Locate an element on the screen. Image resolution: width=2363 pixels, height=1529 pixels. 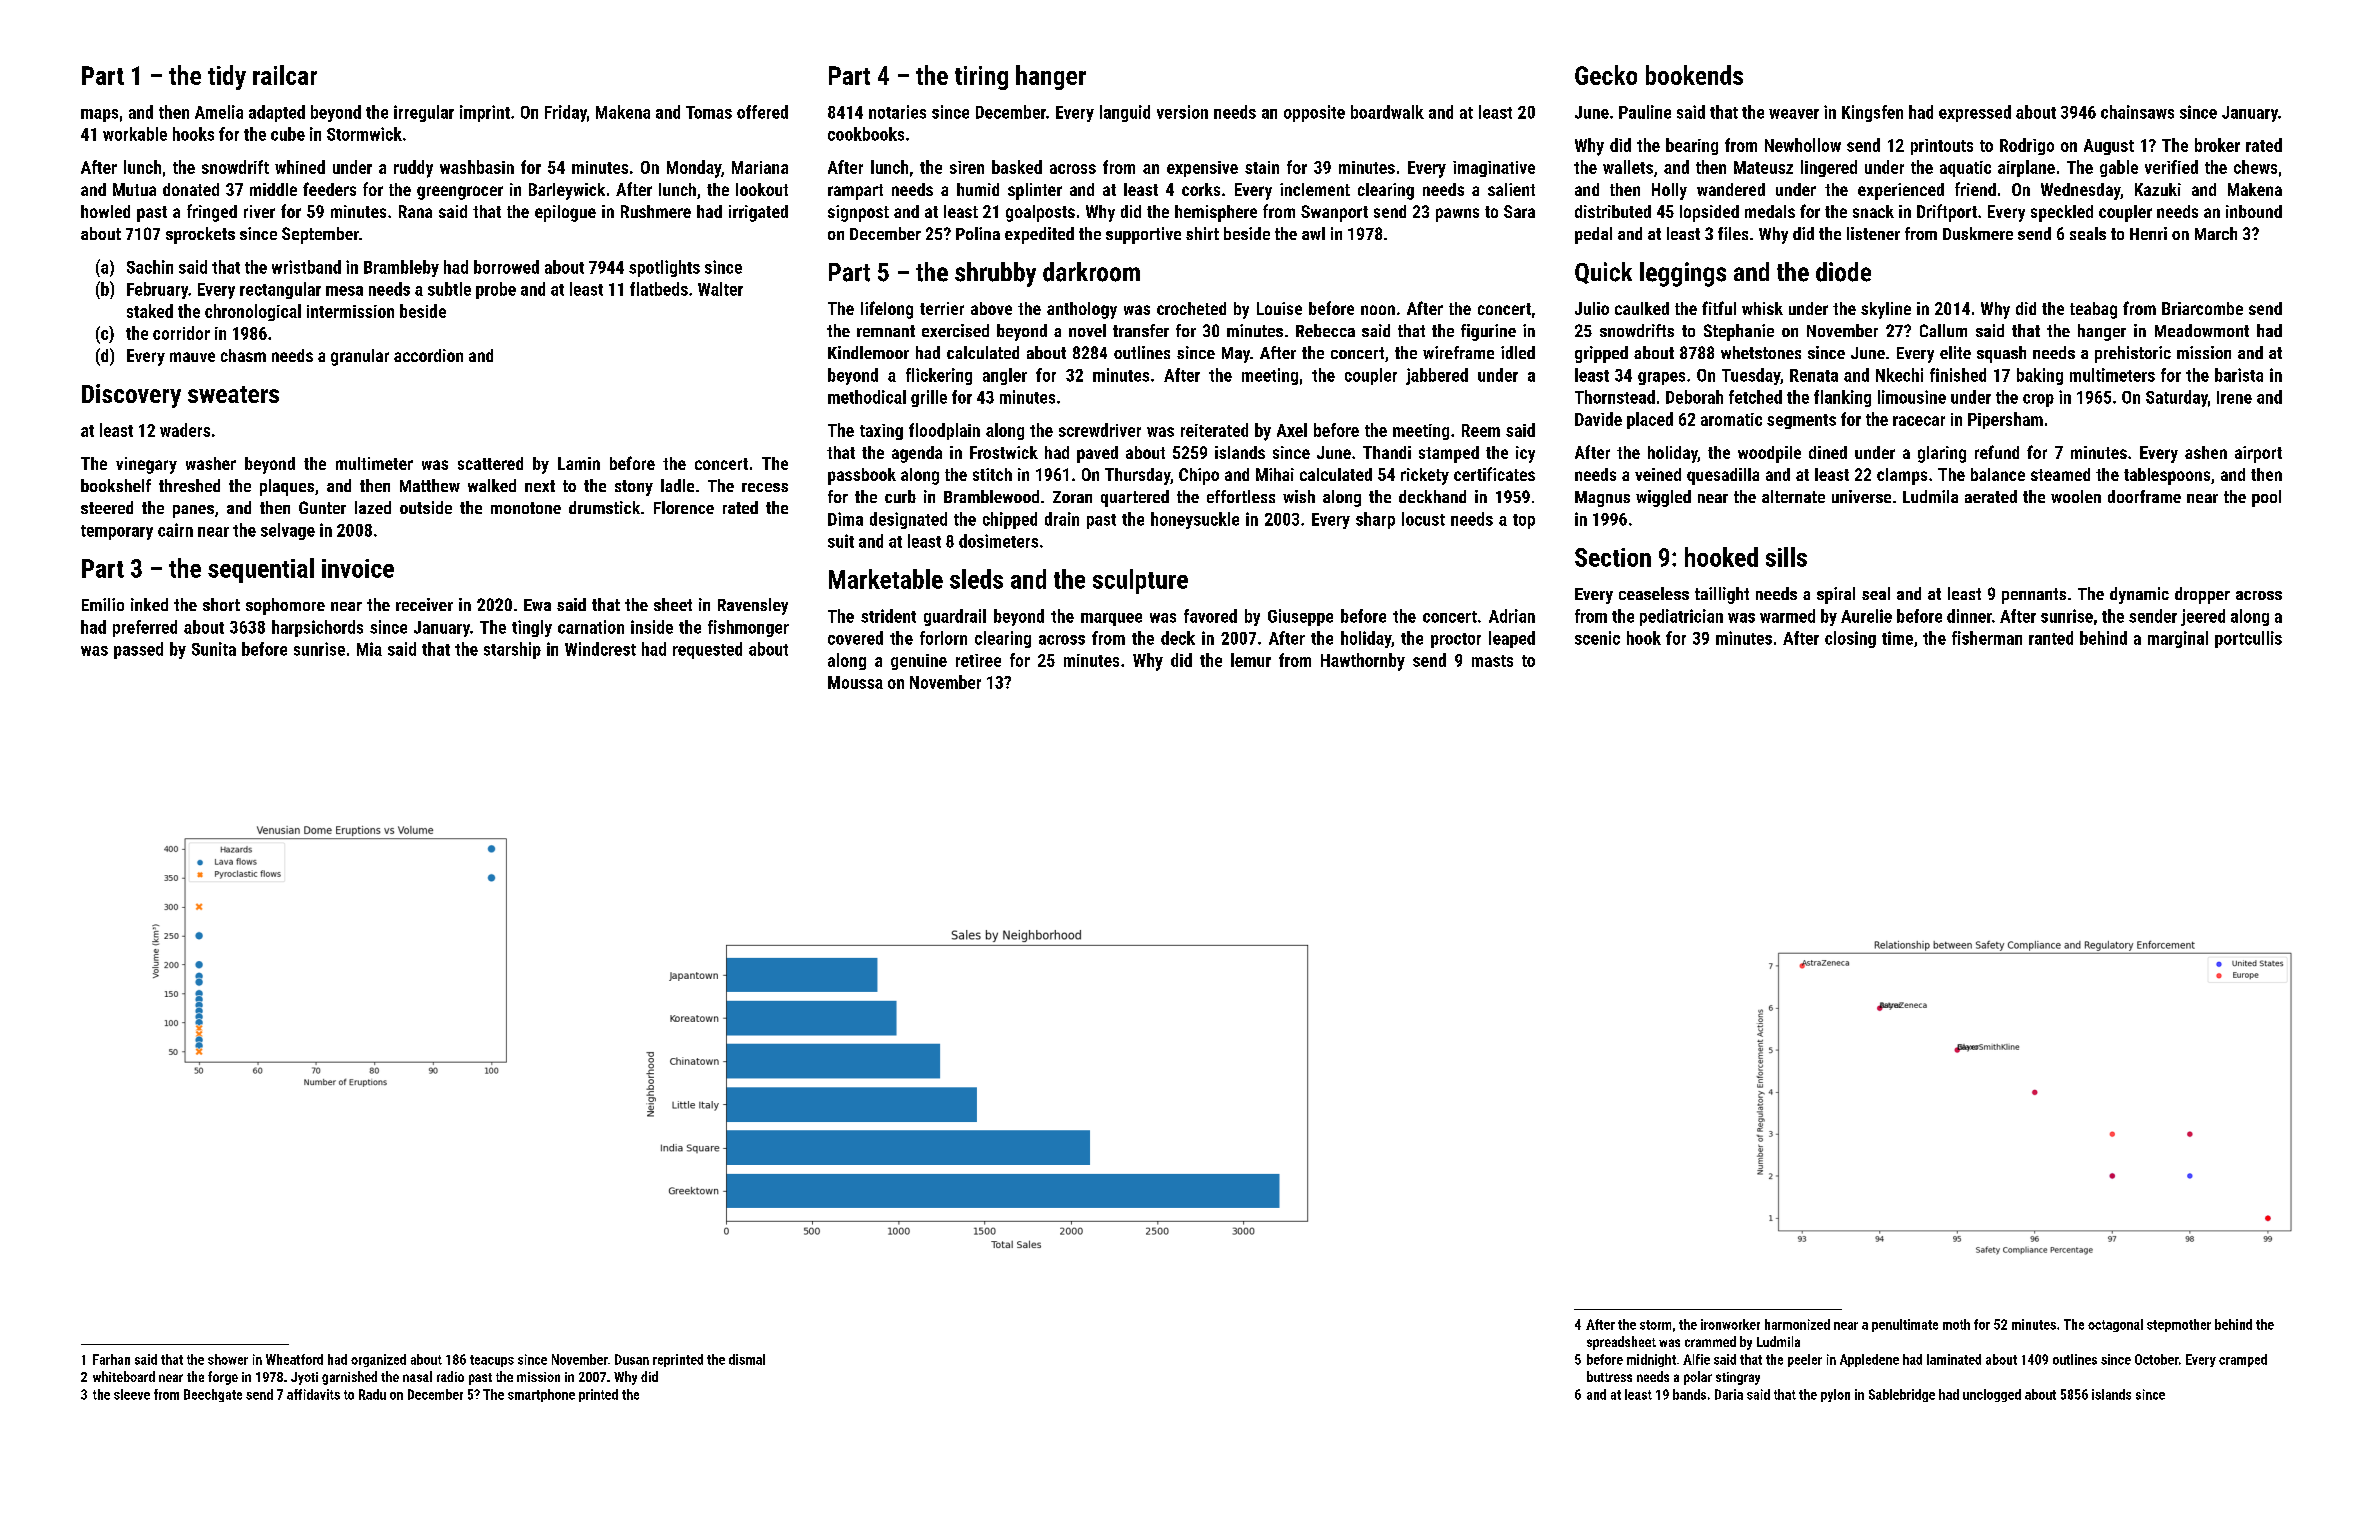
lemur is located at coordinates (1251, 660).
